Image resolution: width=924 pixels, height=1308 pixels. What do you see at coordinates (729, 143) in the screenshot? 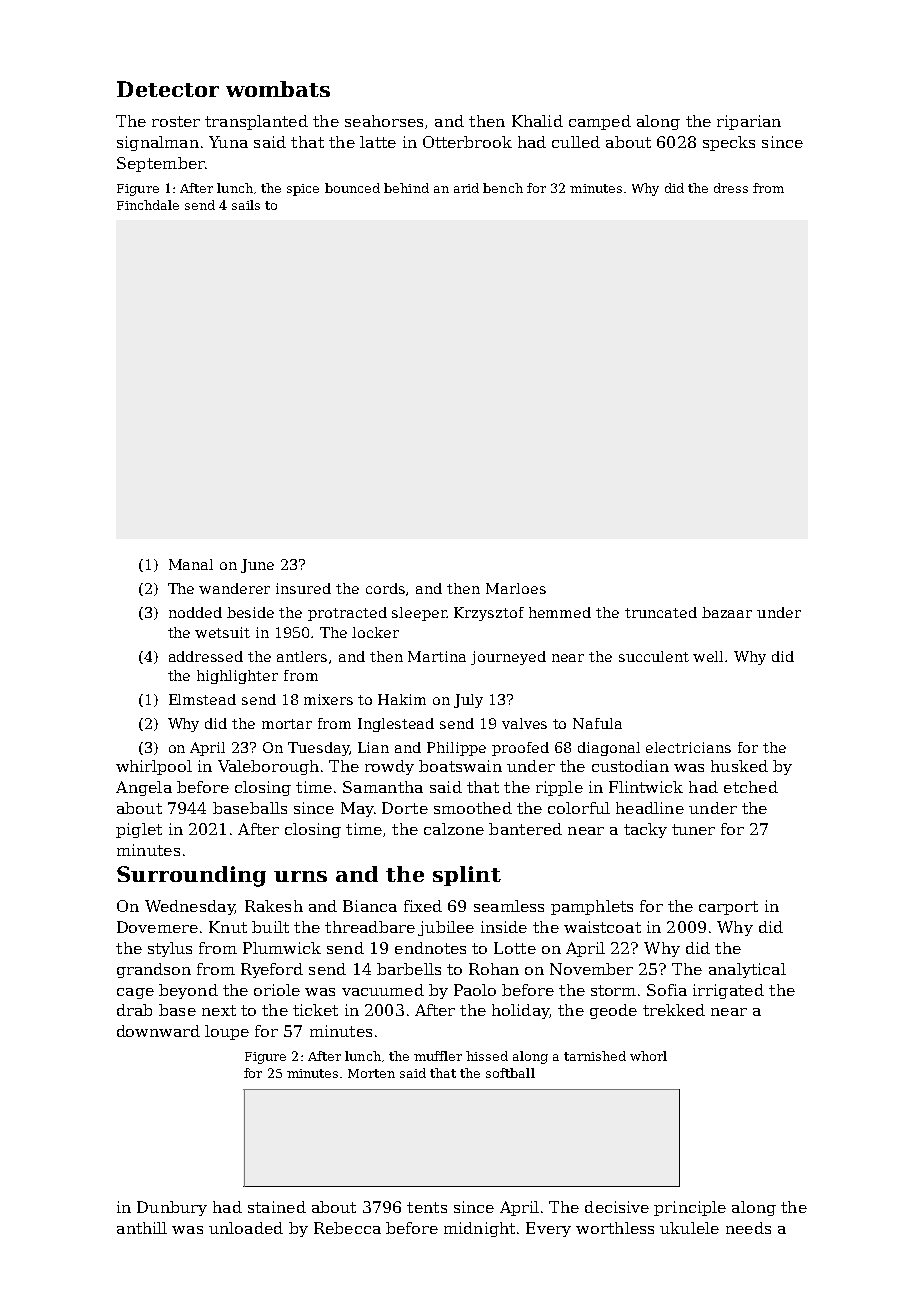
I see `specks` at bounding box center [729, 143].
